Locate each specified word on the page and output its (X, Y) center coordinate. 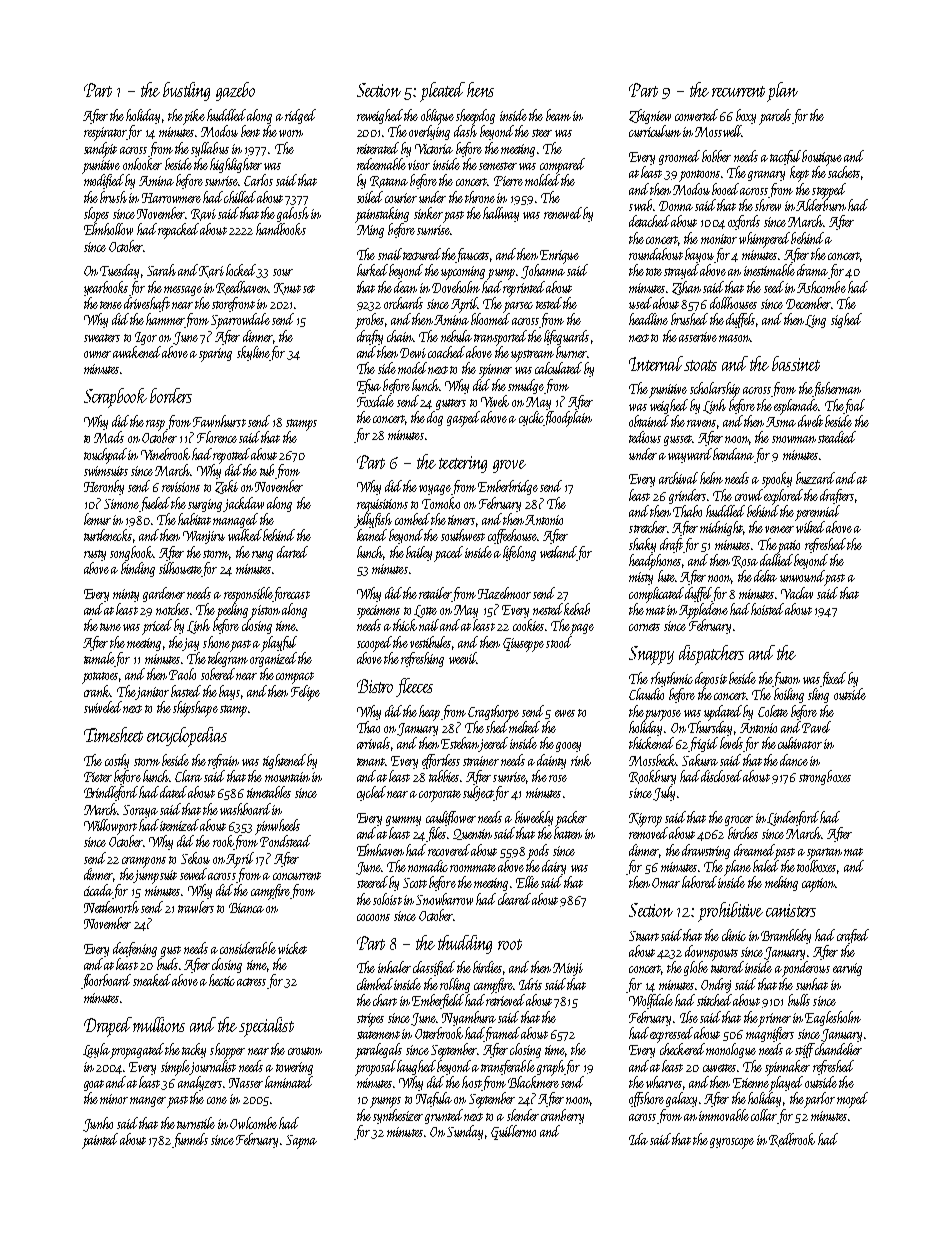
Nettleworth (111, 907)
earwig (847, 969)
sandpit (100, 150)
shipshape (195, 709)
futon (786, 679)
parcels (775, 117)
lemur (97, 519)
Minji (568, 969)
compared (562, 166)
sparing (215, 355)
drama (812, 270)
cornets (644, 627)
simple (175, 1068)
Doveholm (456, 287)
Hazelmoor (504, 593)
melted (524, 727)
